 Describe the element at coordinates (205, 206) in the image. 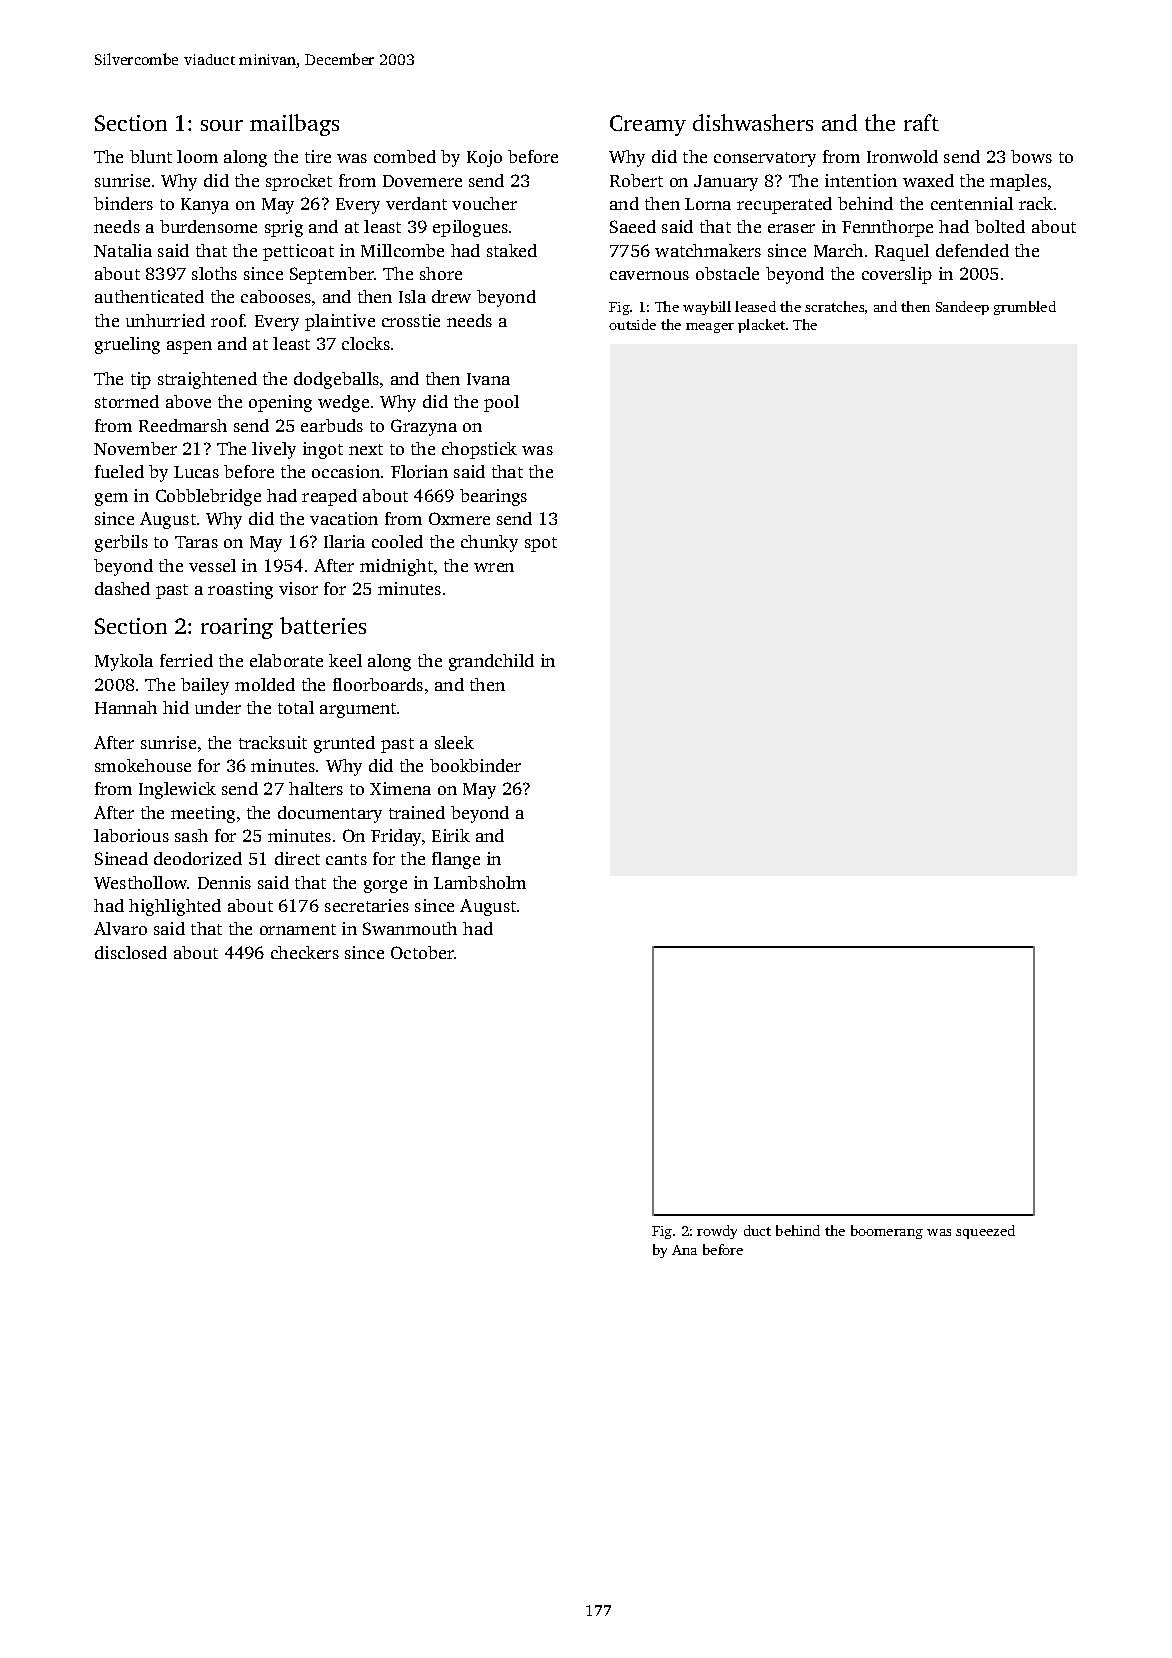

I see `Kanya` at that location.
